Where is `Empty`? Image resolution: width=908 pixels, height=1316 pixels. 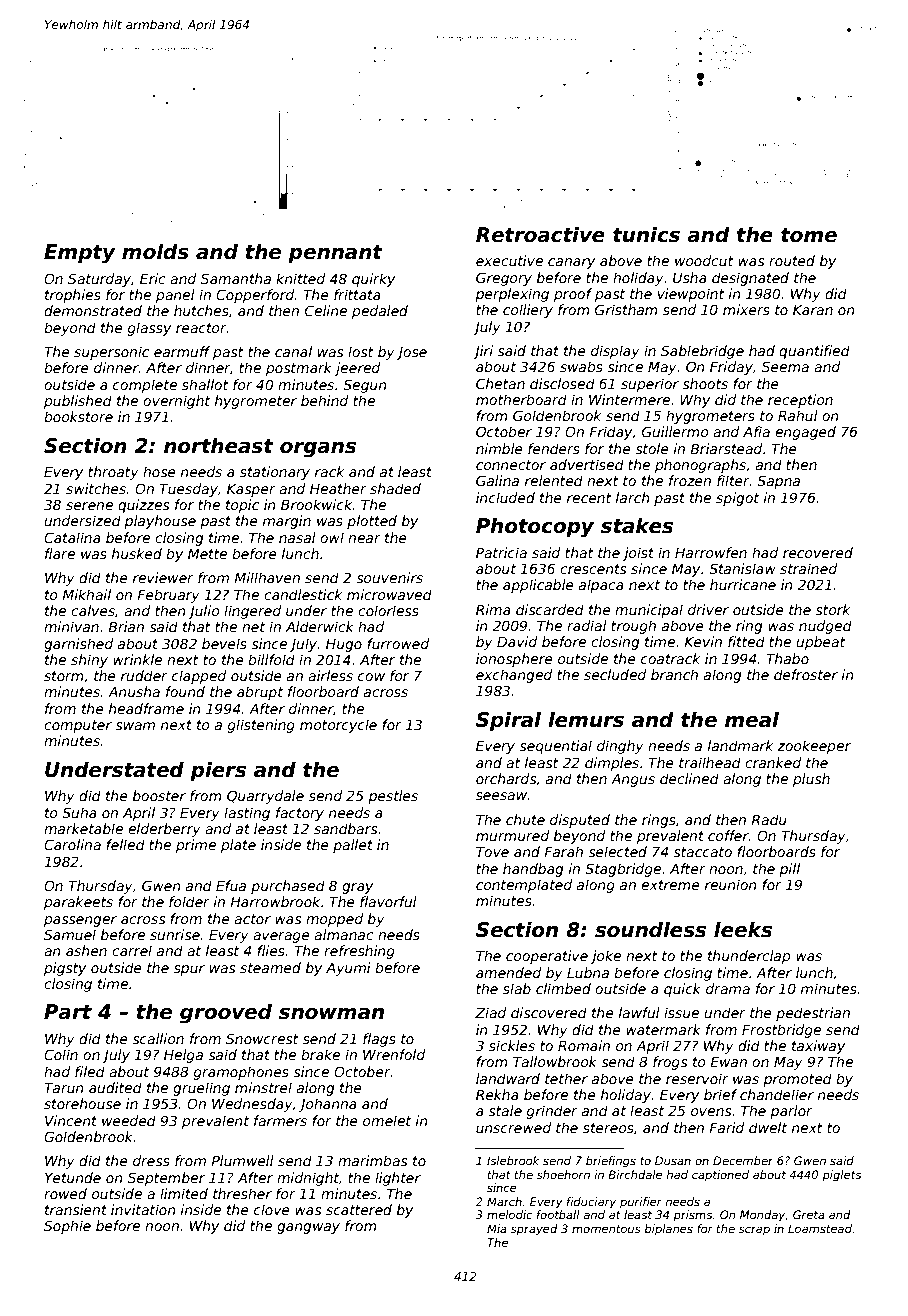
Empty is located at coordinates (80, 254).
